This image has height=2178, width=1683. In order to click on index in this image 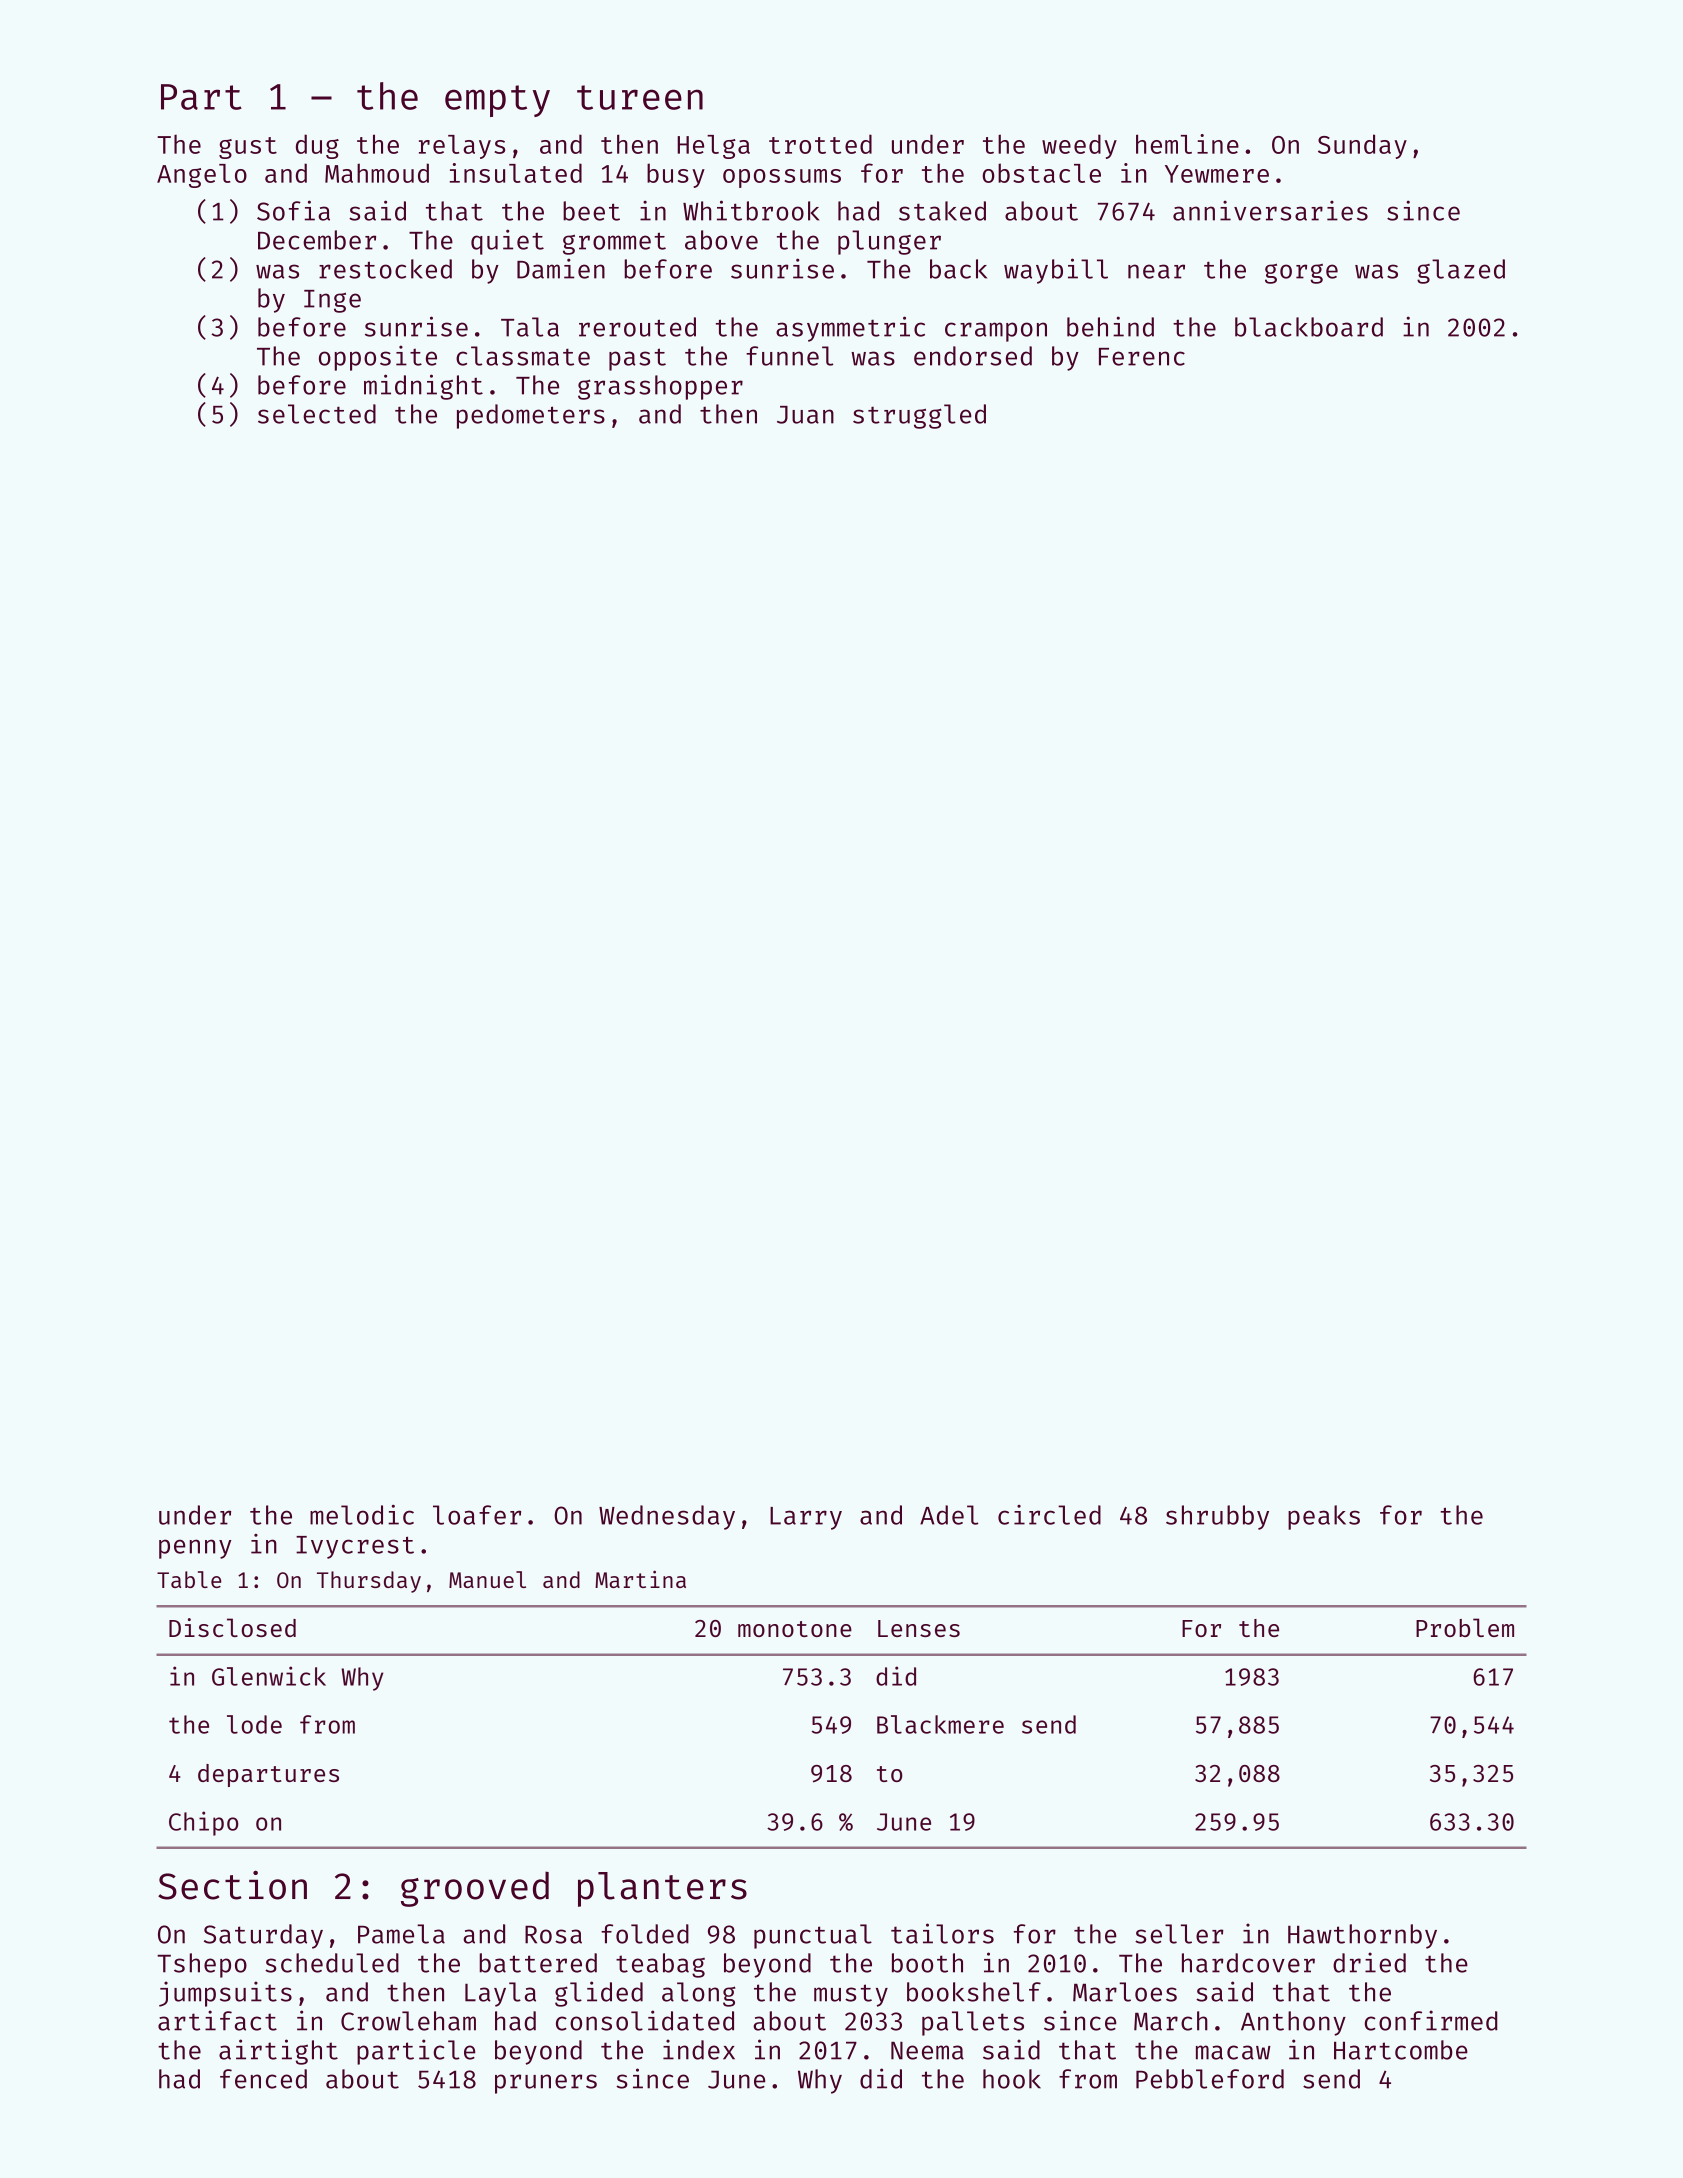, I will do `click(699, 2049)`.
